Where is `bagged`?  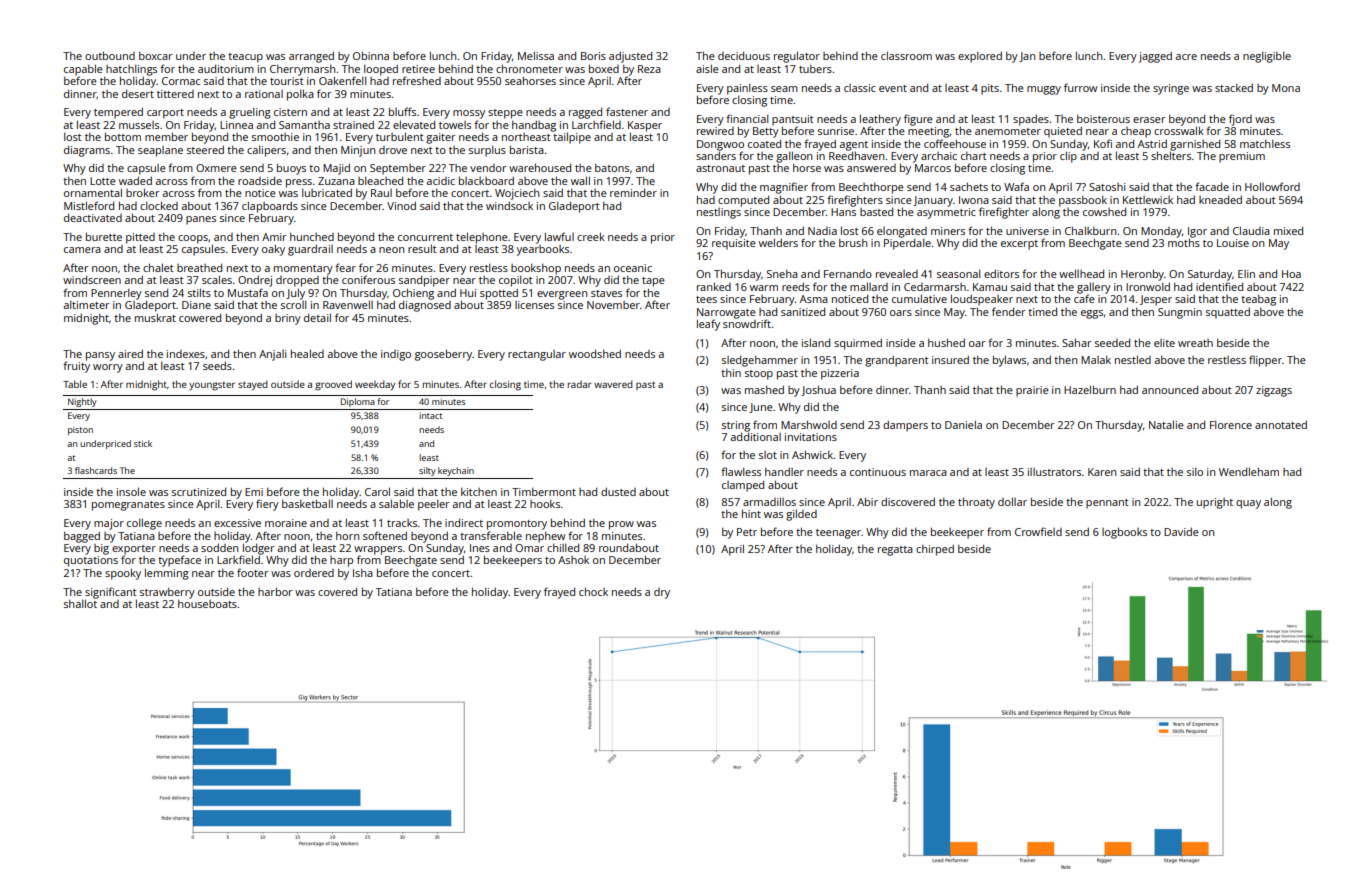 bagged is located at coordinates (82, 537).
